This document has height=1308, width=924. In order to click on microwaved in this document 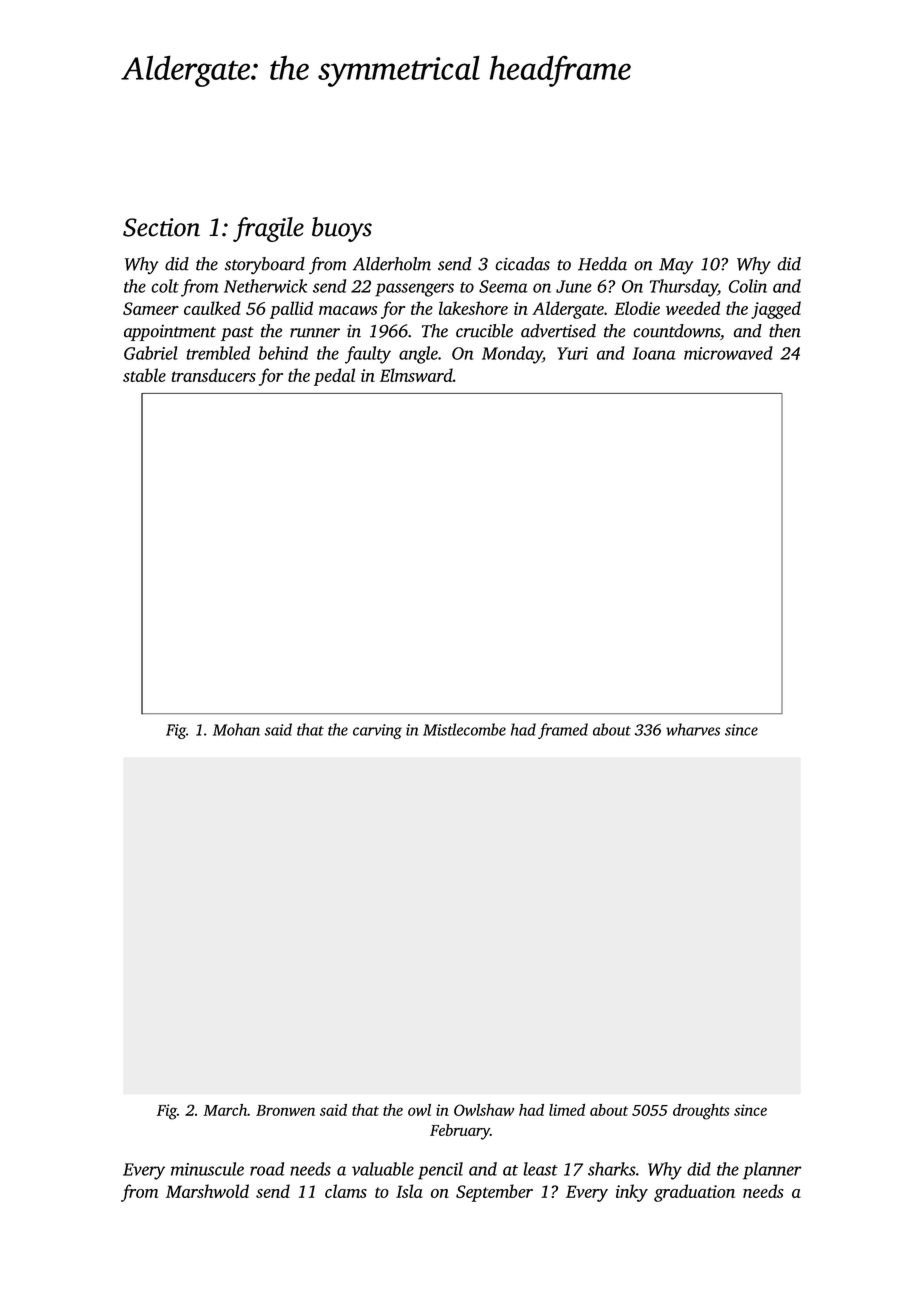, I will do `click(728, 353)`.
